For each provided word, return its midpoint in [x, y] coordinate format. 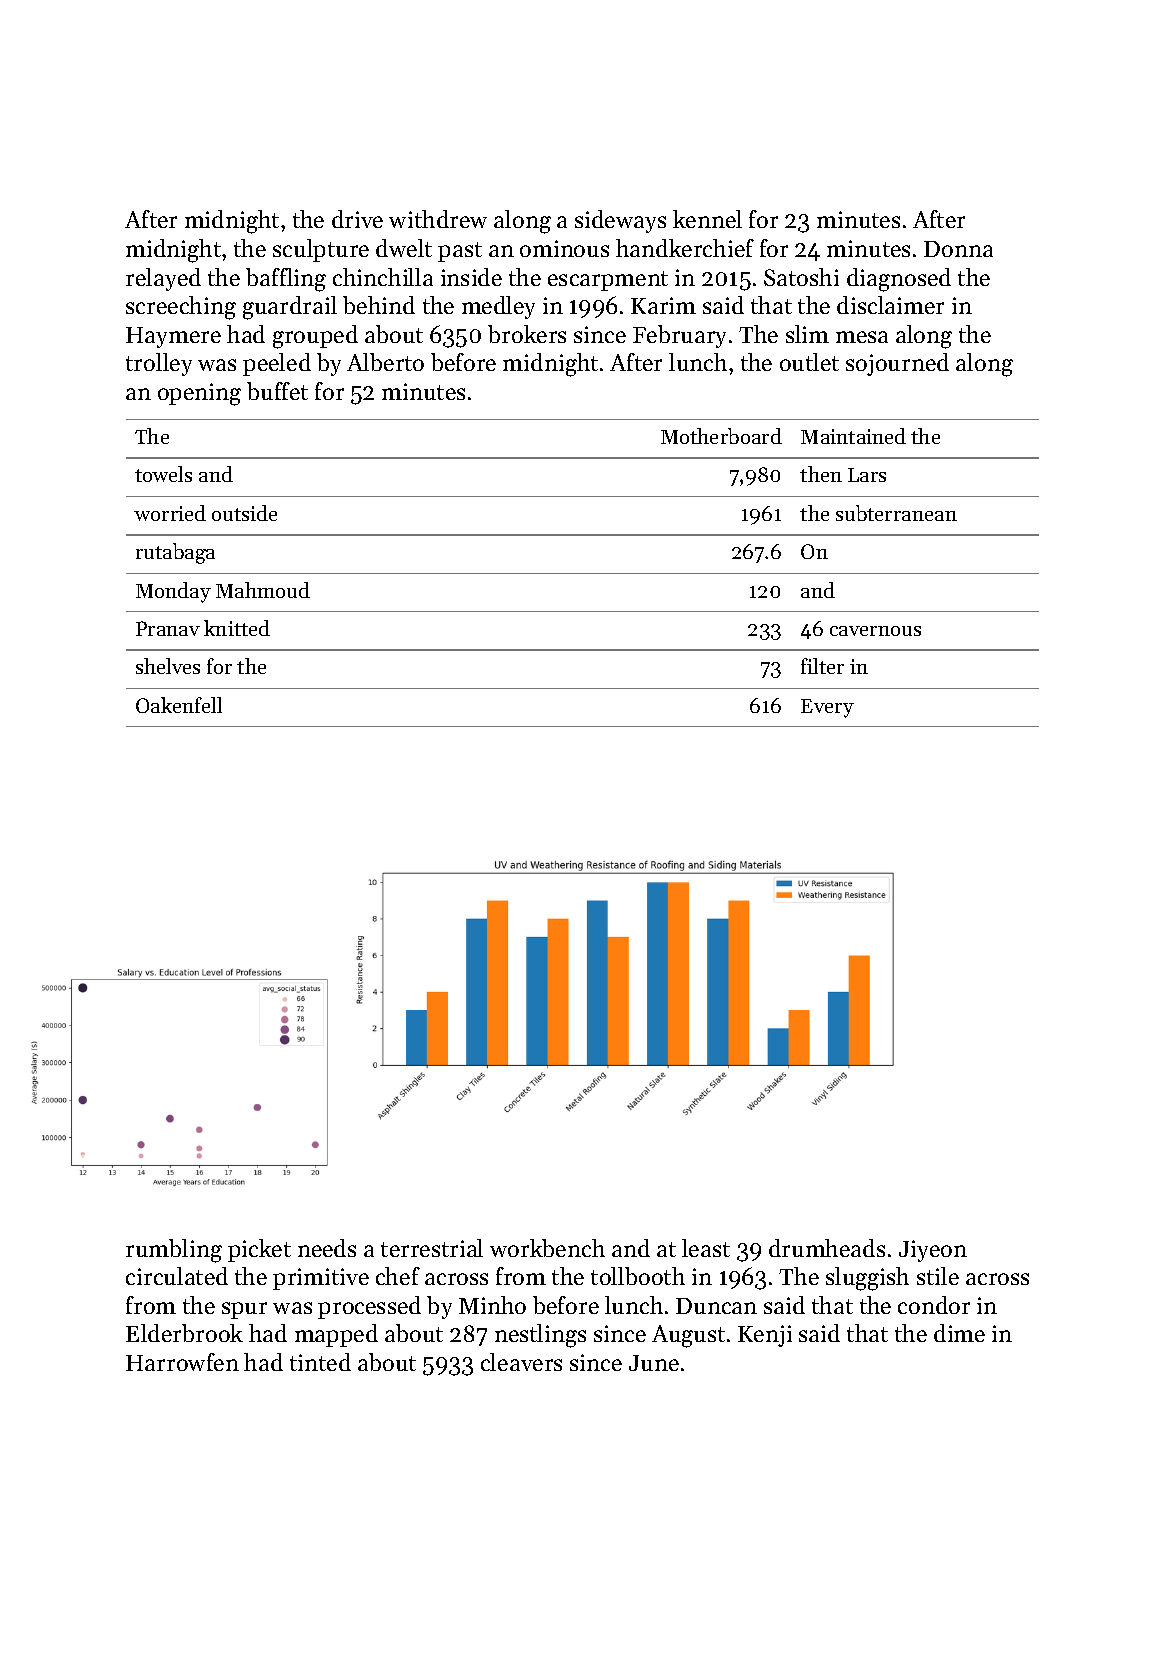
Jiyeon [933, 1251]
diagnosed [899, 280]
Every [827, 708]
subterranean [896, 513]
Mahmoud [263, 590]
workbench [547, 1248]
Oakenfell [179, 705]
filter [822, 666]
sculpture [321, 250]
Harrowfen [182, 1362]
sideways [620, 221]
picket [259, 1250]
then [821, 474]
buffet [277, 391]
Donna [958, 249]
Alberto [385, 362]
